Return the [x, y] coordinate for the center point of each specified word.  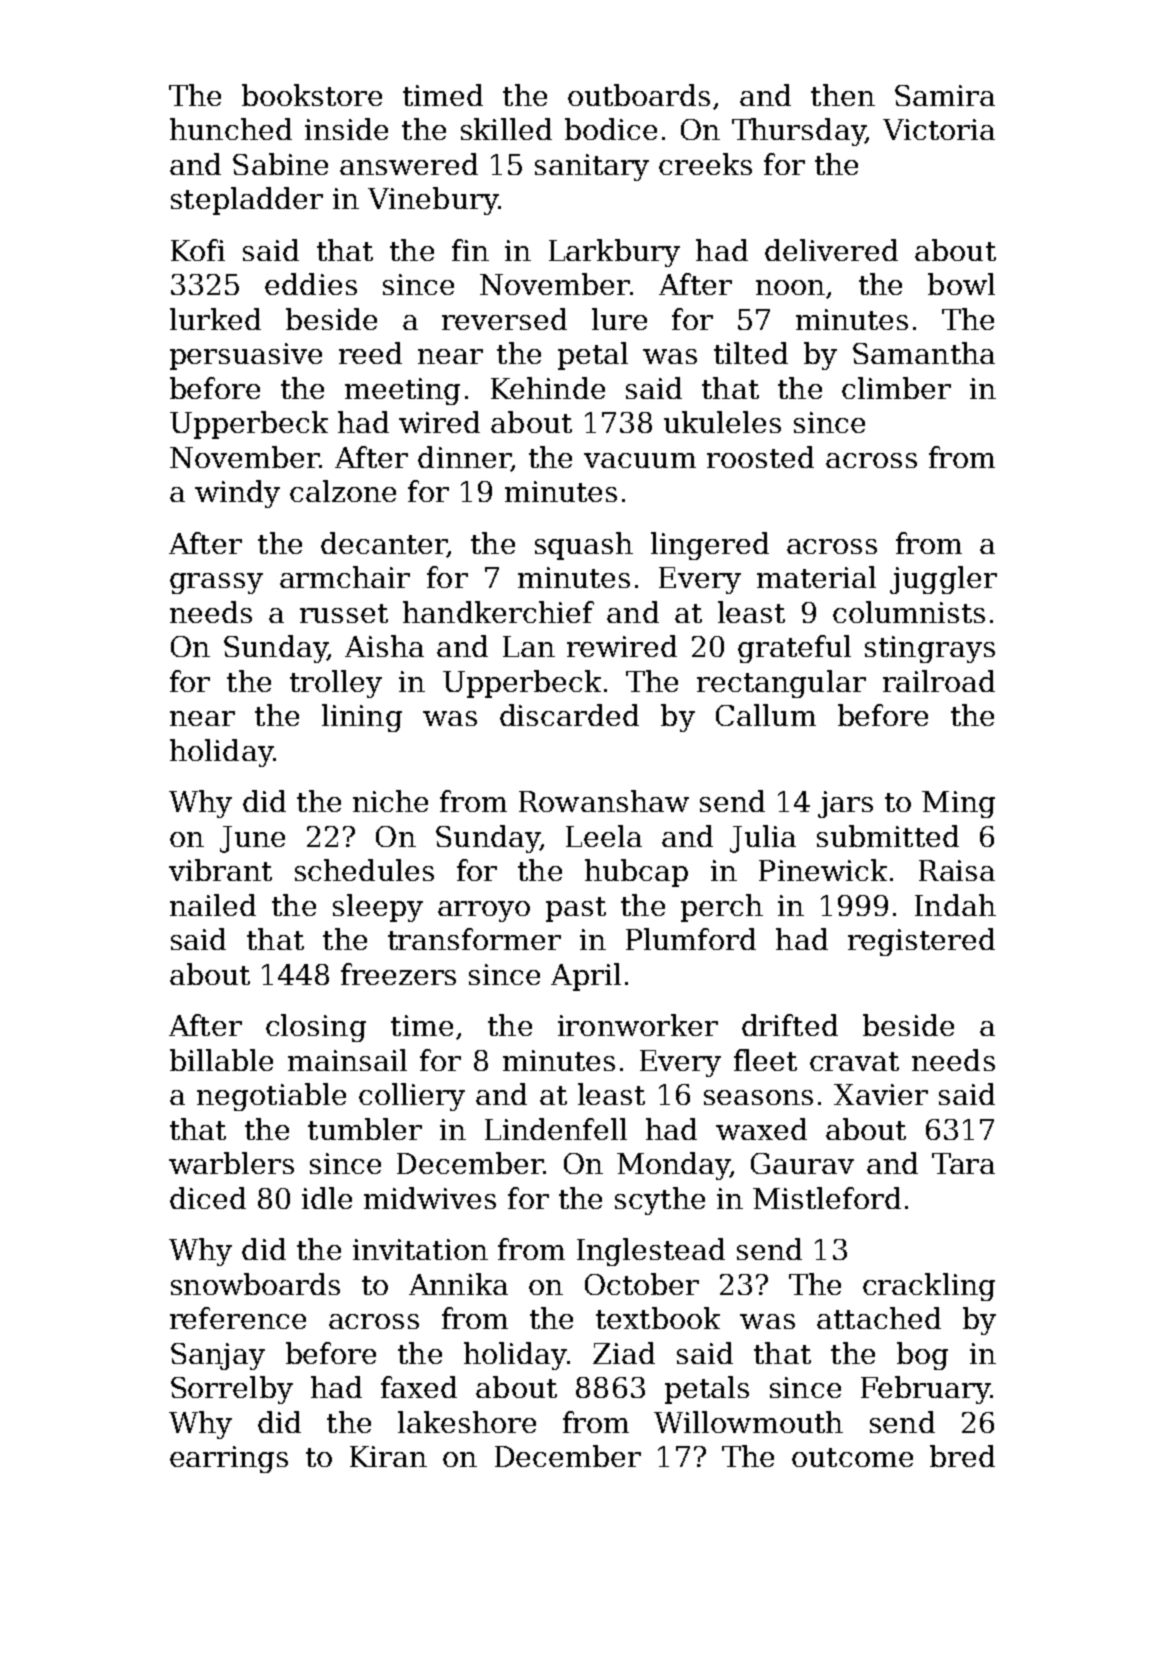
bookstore [312, 95]
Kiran [388, 1456]
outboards [639, 95]
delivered [831, 250]
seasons [758, 1097]
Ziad [624, 1353]
